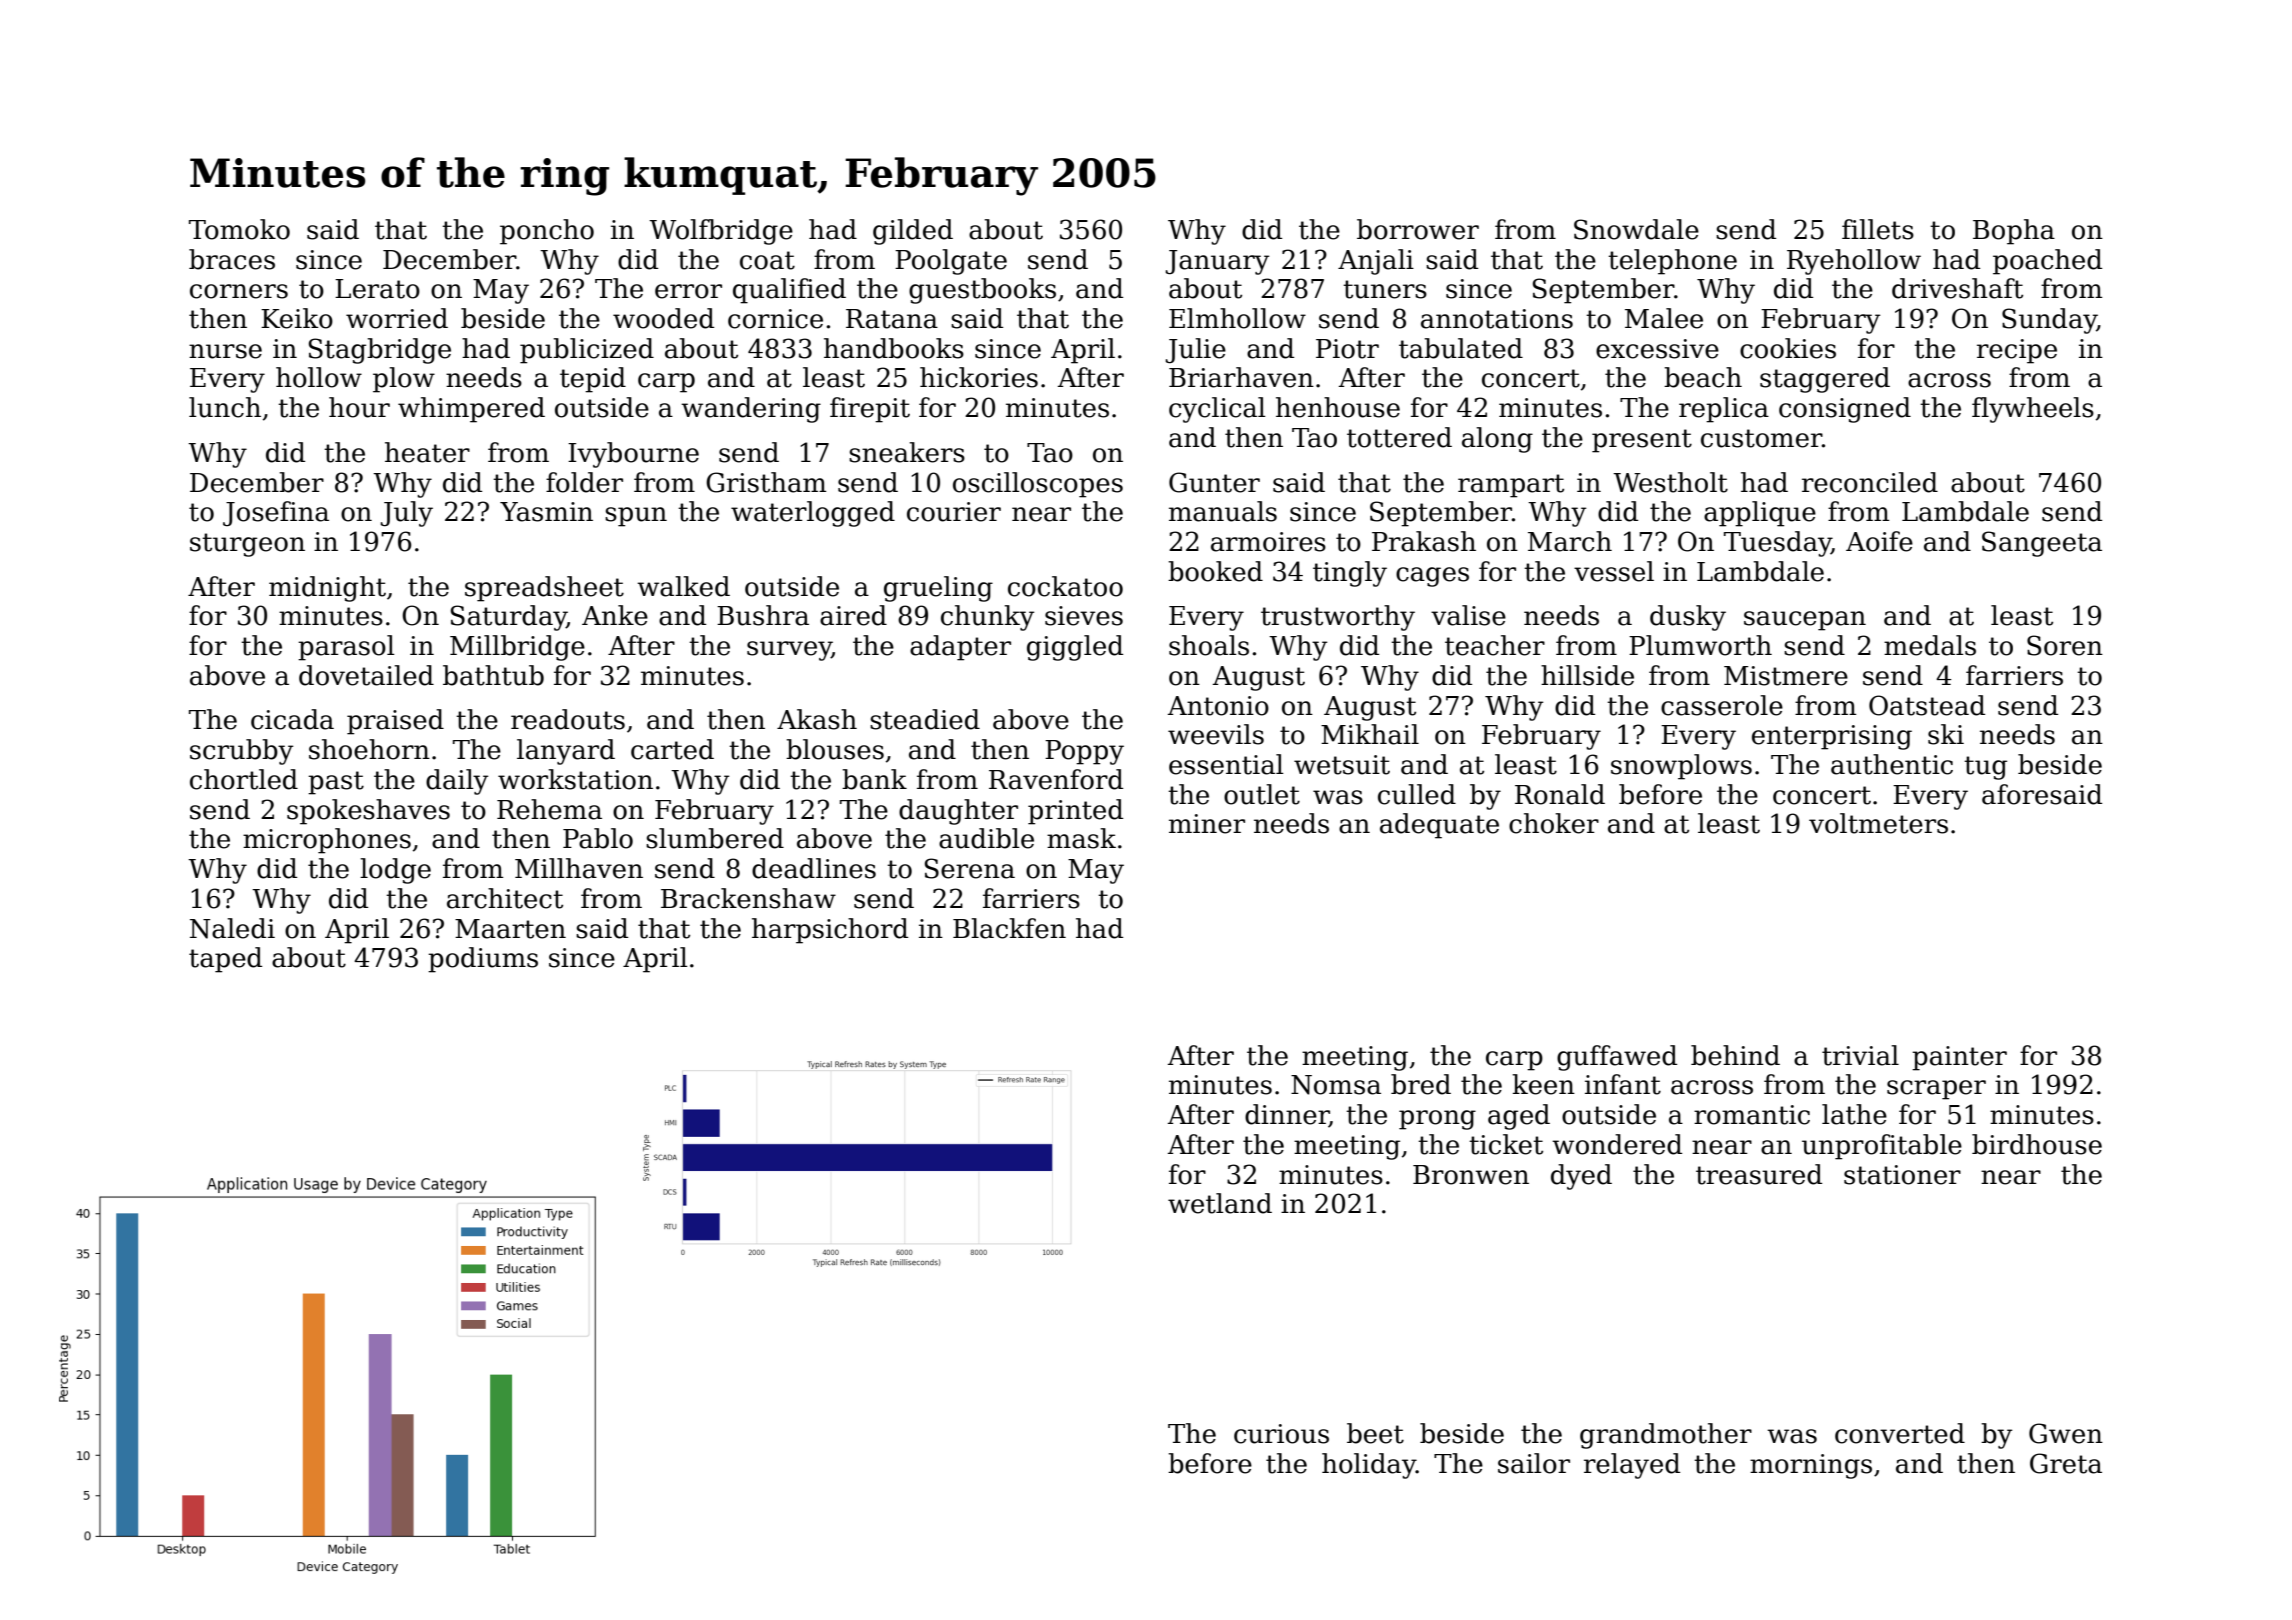  What do you see at coordinates (2066, 1433) in the screenshot?
I see `Gwen` at bounding box center [2066, 1433].
